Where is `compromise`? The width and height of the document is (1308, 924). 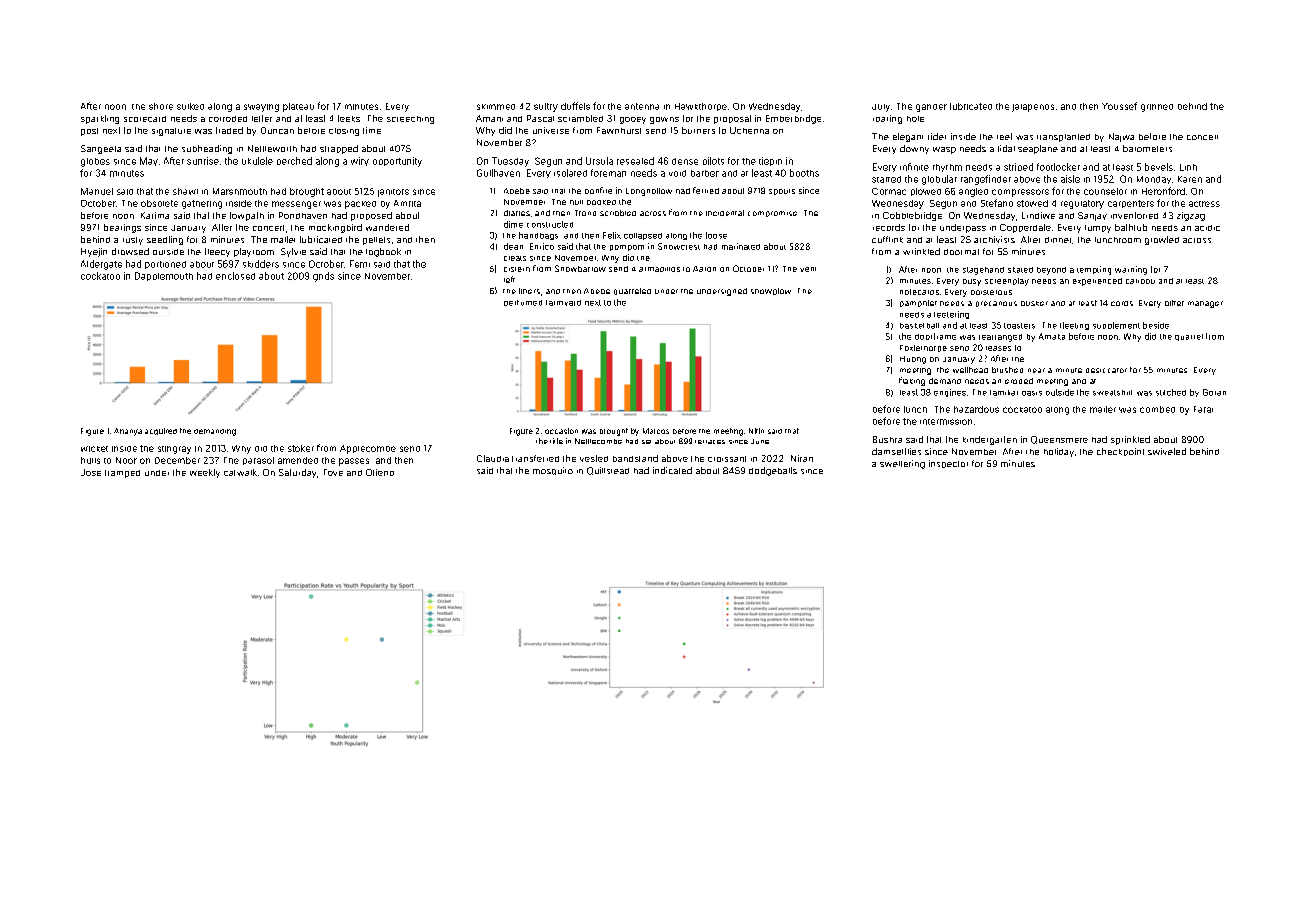
compromise is located at coordinates (772, 214).
